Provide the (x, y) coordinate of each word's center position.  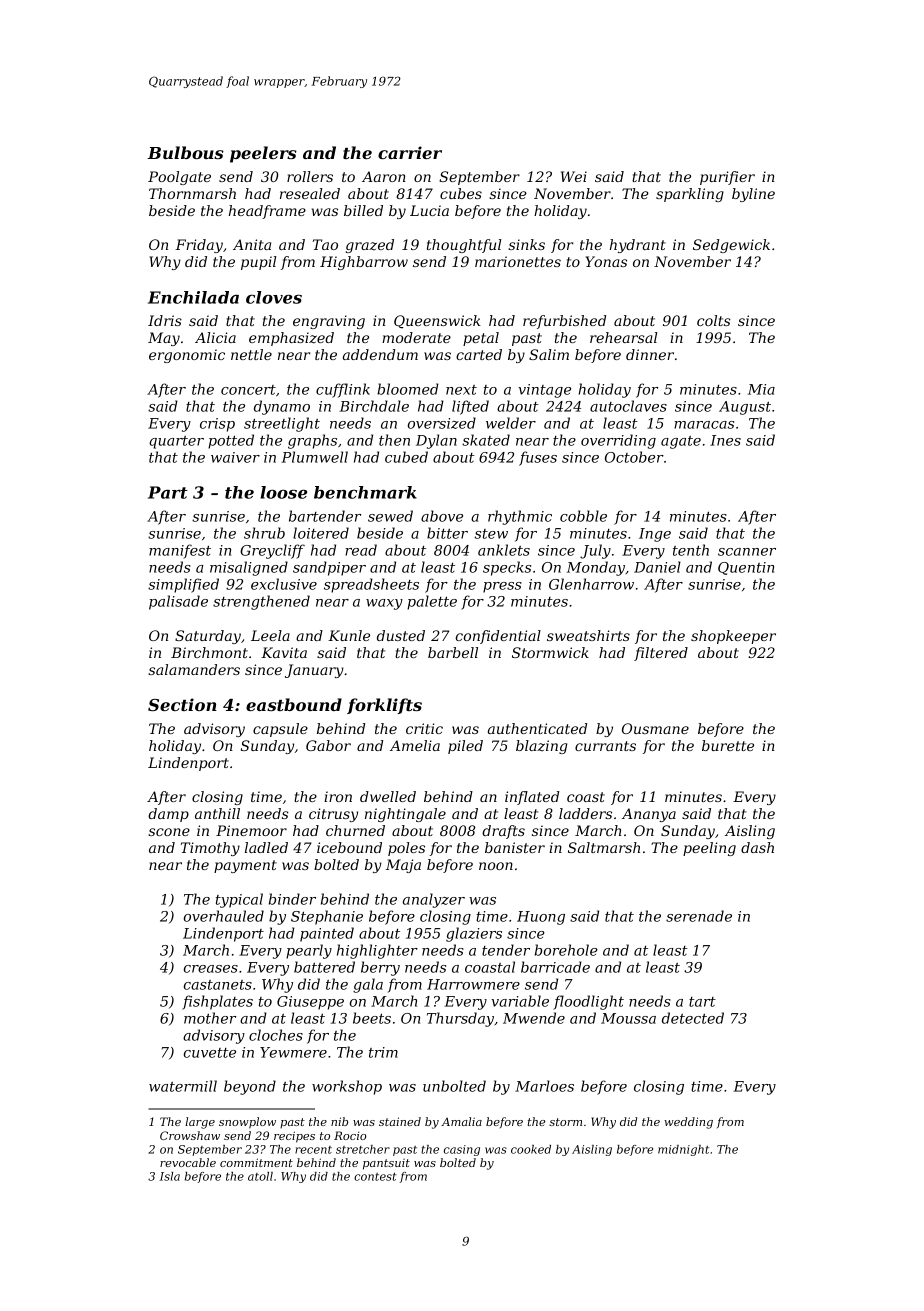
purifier (727, 178)
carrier (410, 152)
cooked (531, 1149)
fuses (538, 458)
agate (681, 442)
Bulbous (185, 152)
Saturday (208, 637)
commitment (256, 1162)
